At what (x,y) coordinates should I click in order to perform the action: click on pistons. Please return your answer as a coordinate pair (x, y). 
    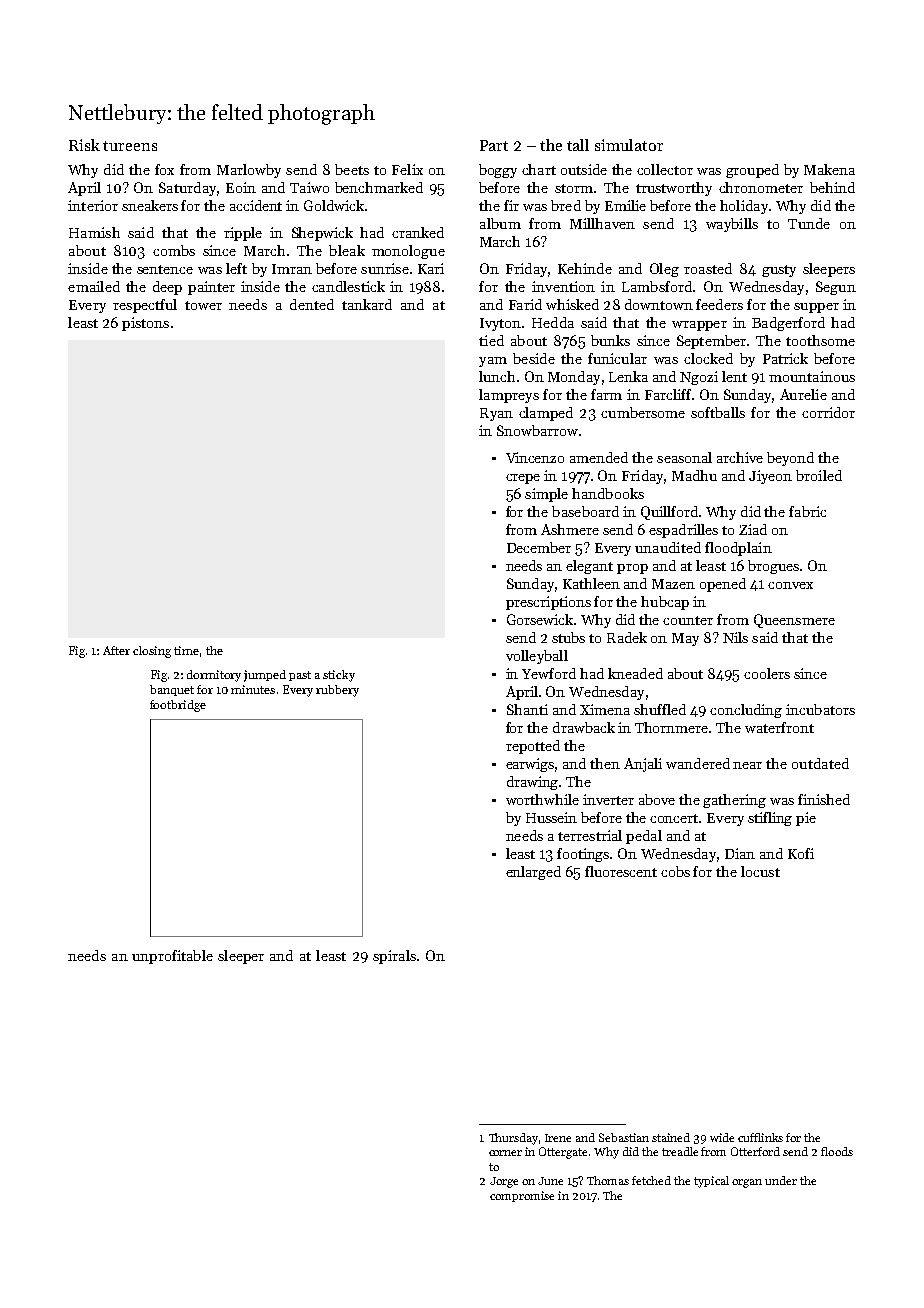
    Looking at the image, I should click on (145, 324).
